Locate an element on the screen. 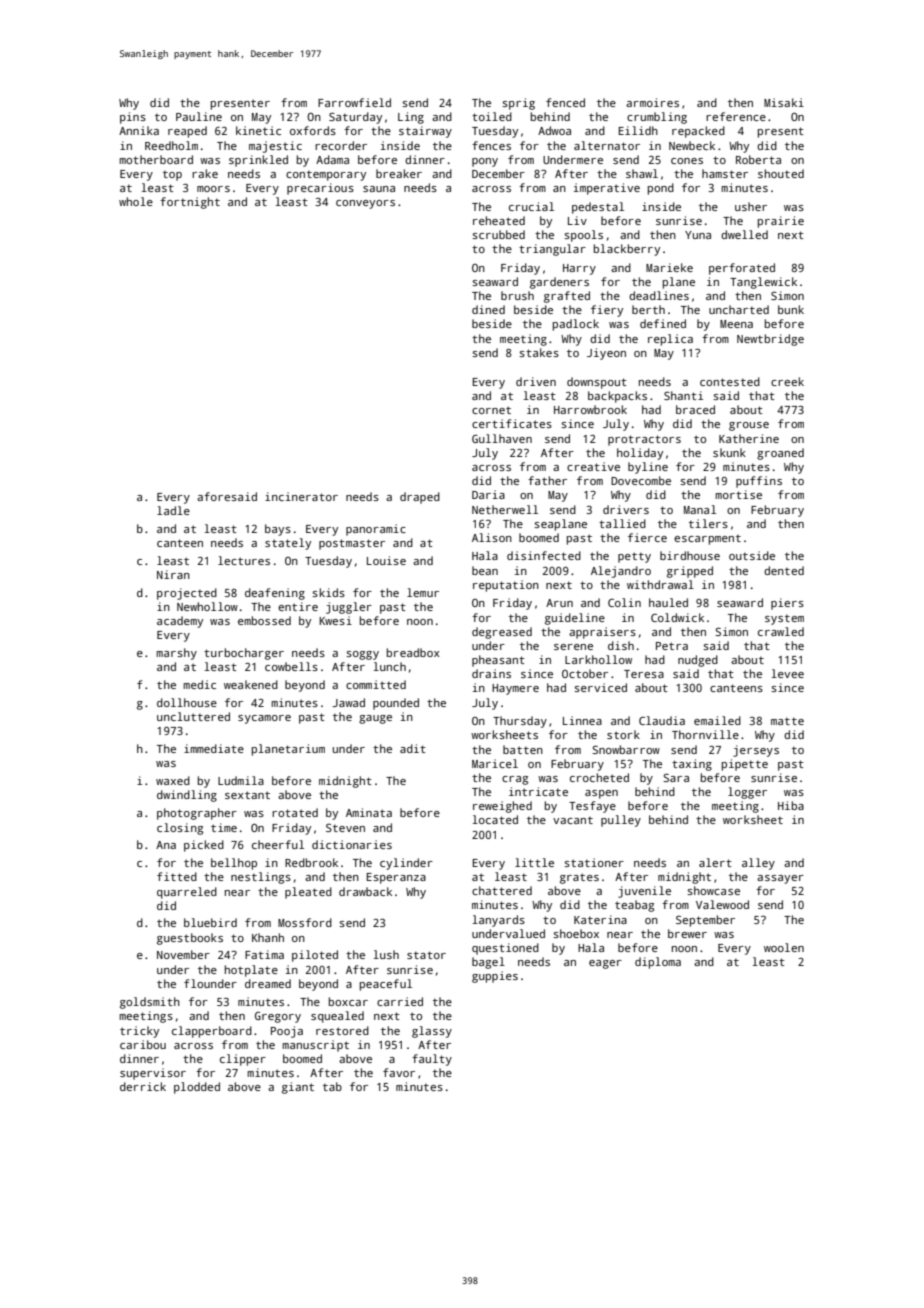 The height and width of the screenshot is (1308, 924). emailed is located at coordinates (717, 720).
